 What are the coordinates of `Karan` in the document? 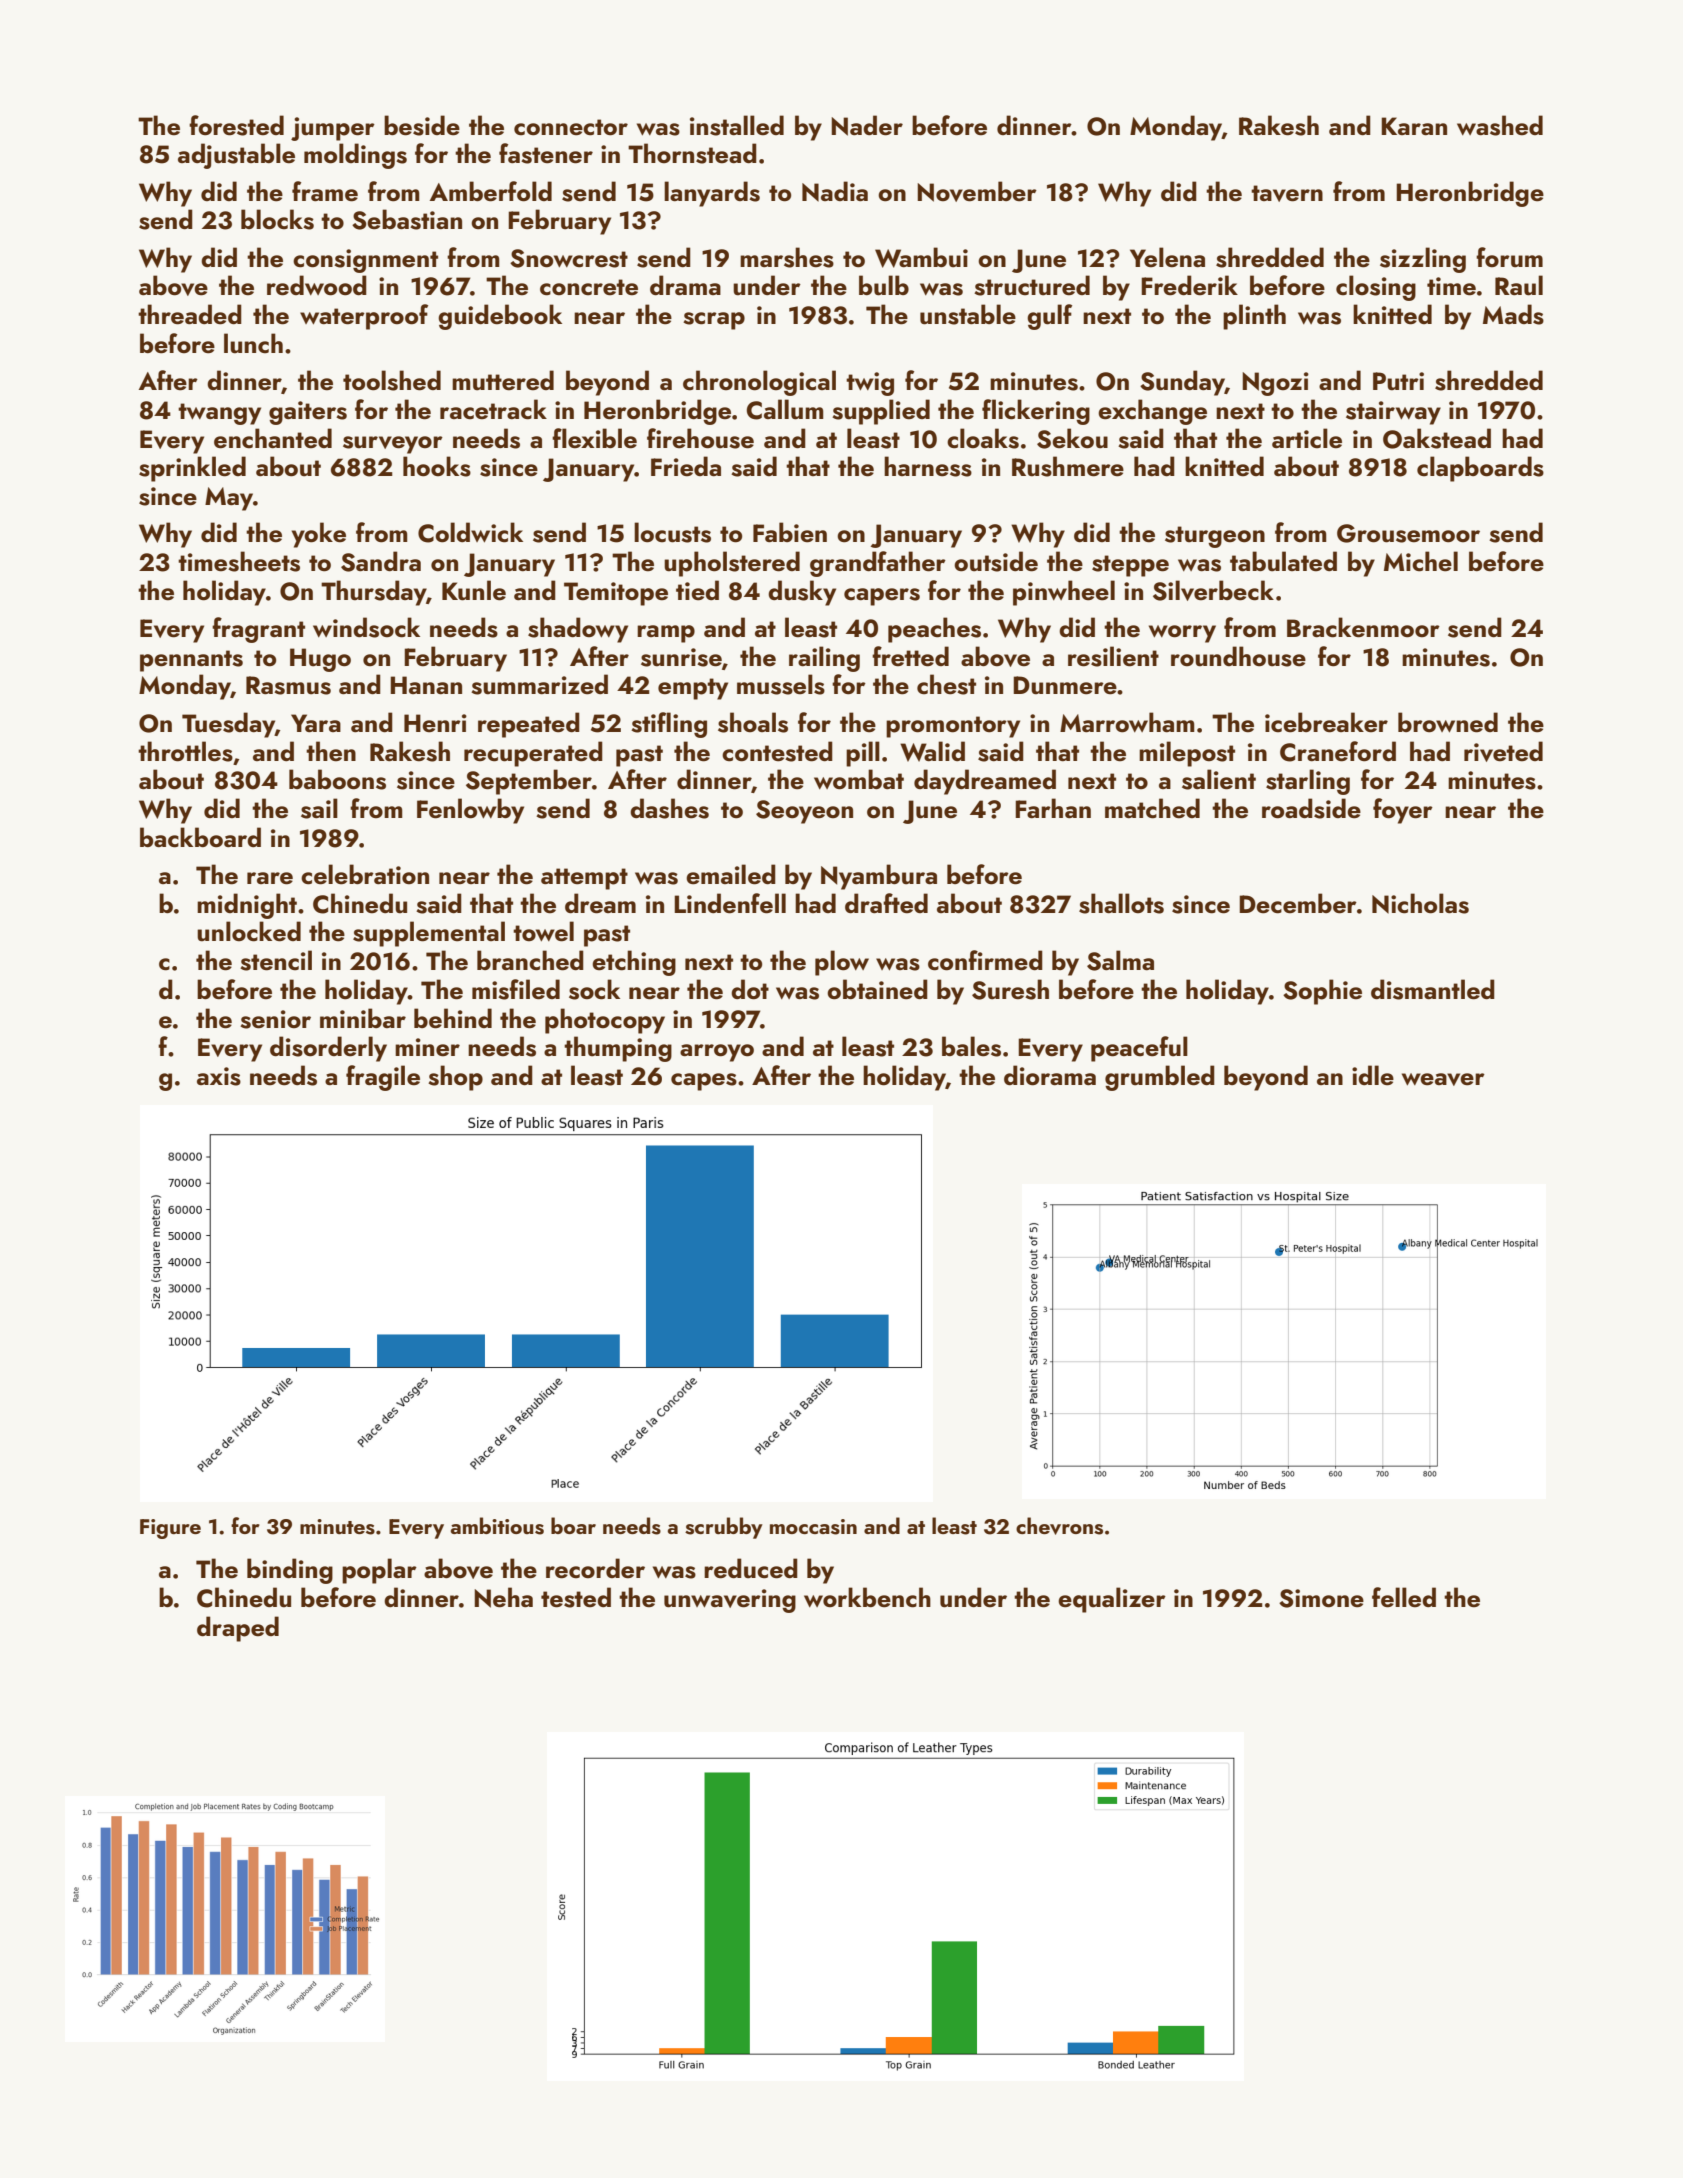 It's located at (1414, 126).
